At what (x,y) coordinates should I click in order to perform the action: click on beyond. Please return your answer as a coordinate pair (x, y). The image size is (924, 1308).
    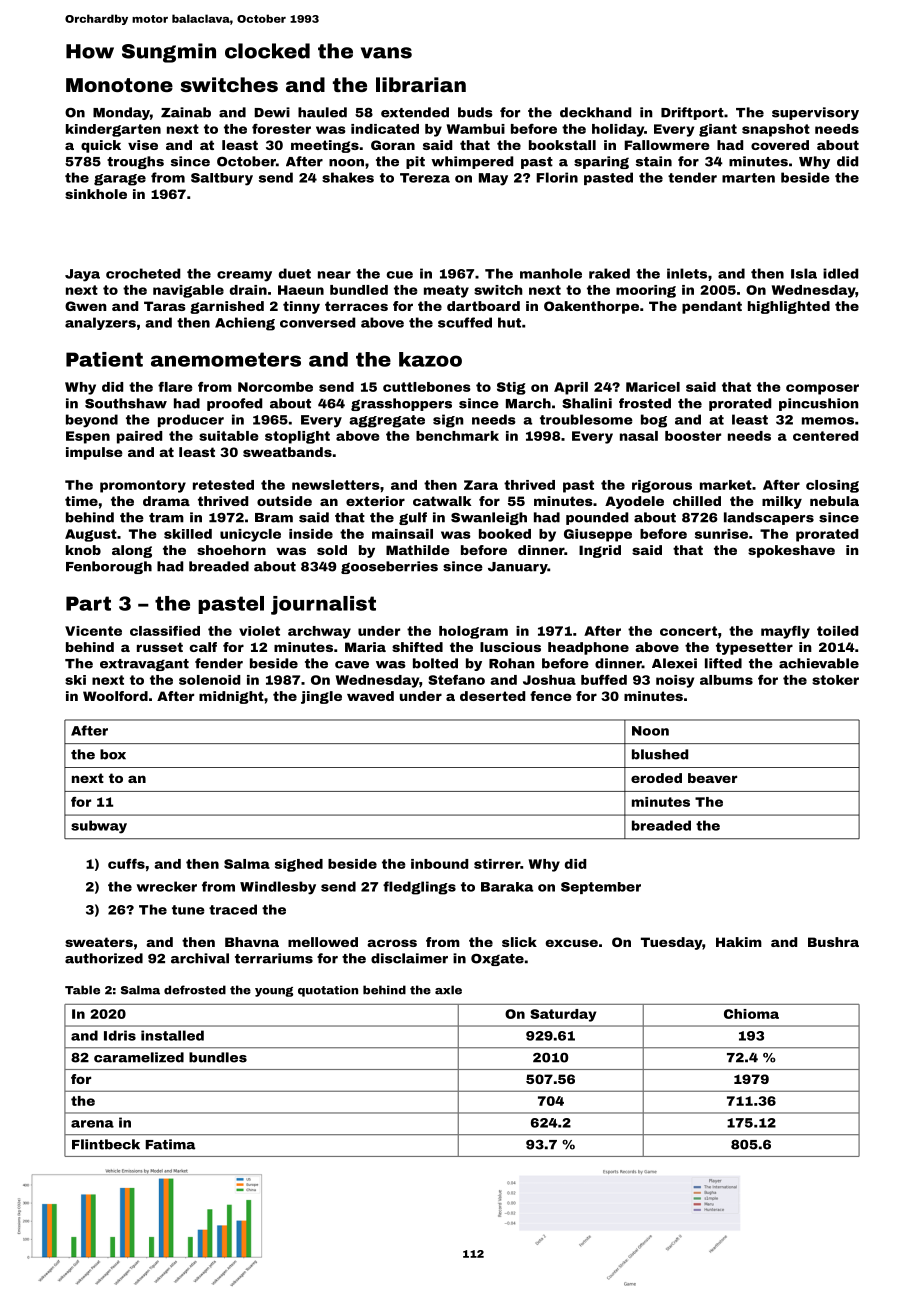
    Looking at the image, I should click on (92, 421).
